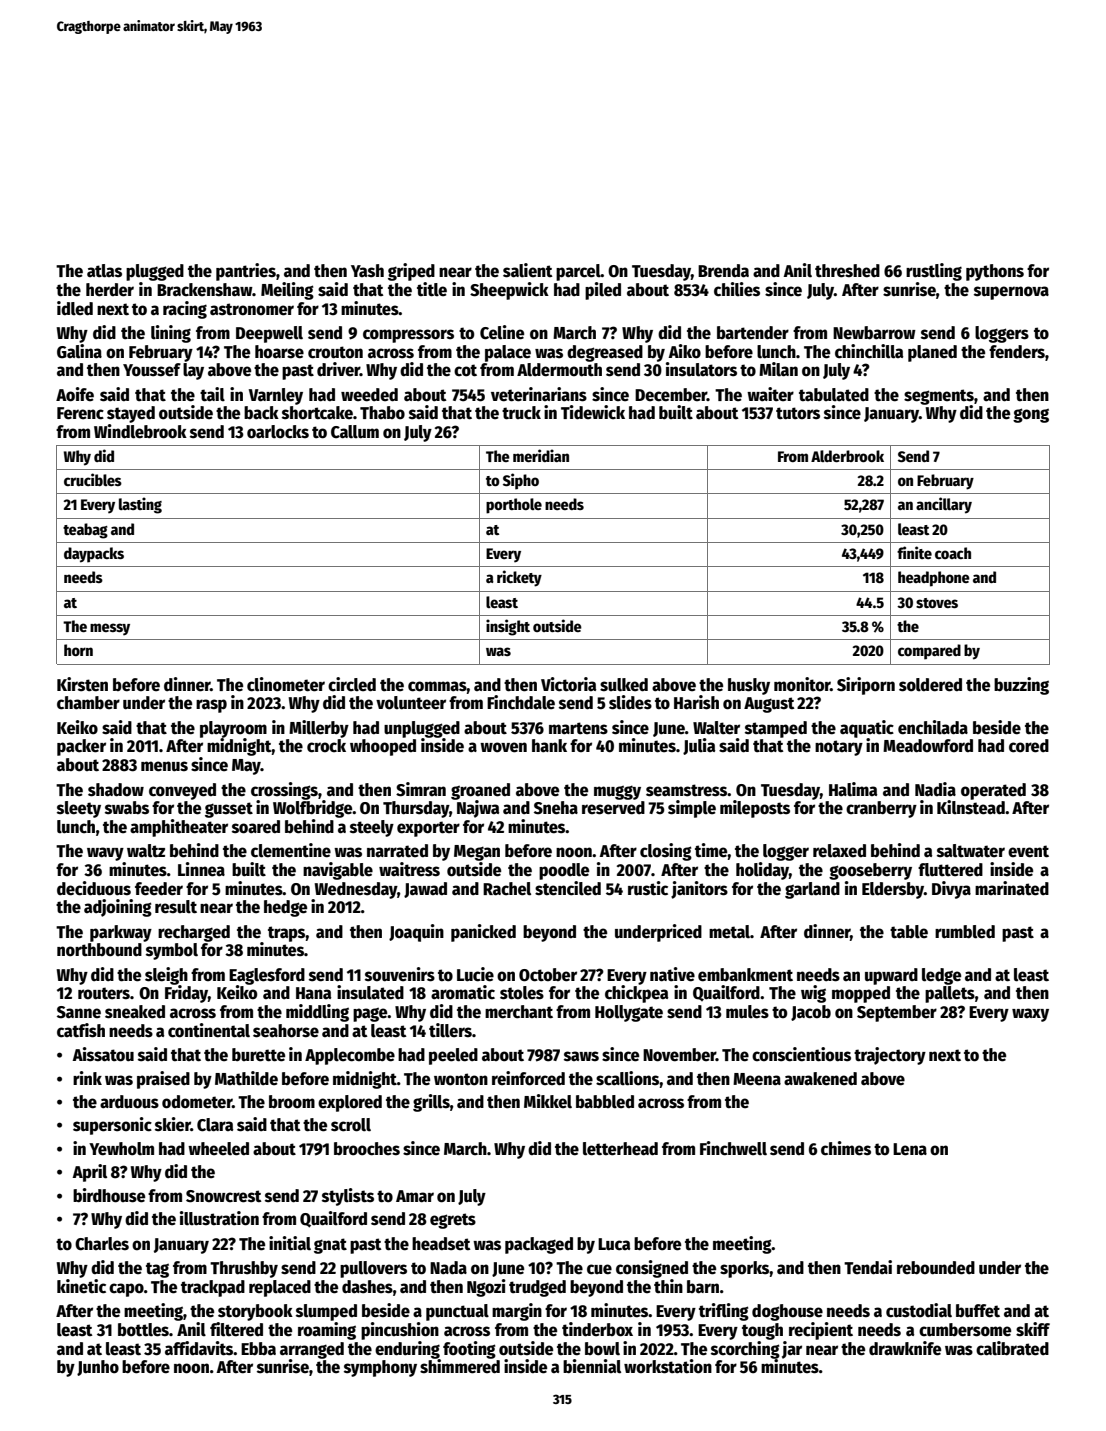 This screenshot has height=1431, width=1106. What do you see at coordinates (519, 578) in the screenshot?
I see `rickety` at bounding box center [519, 578].
